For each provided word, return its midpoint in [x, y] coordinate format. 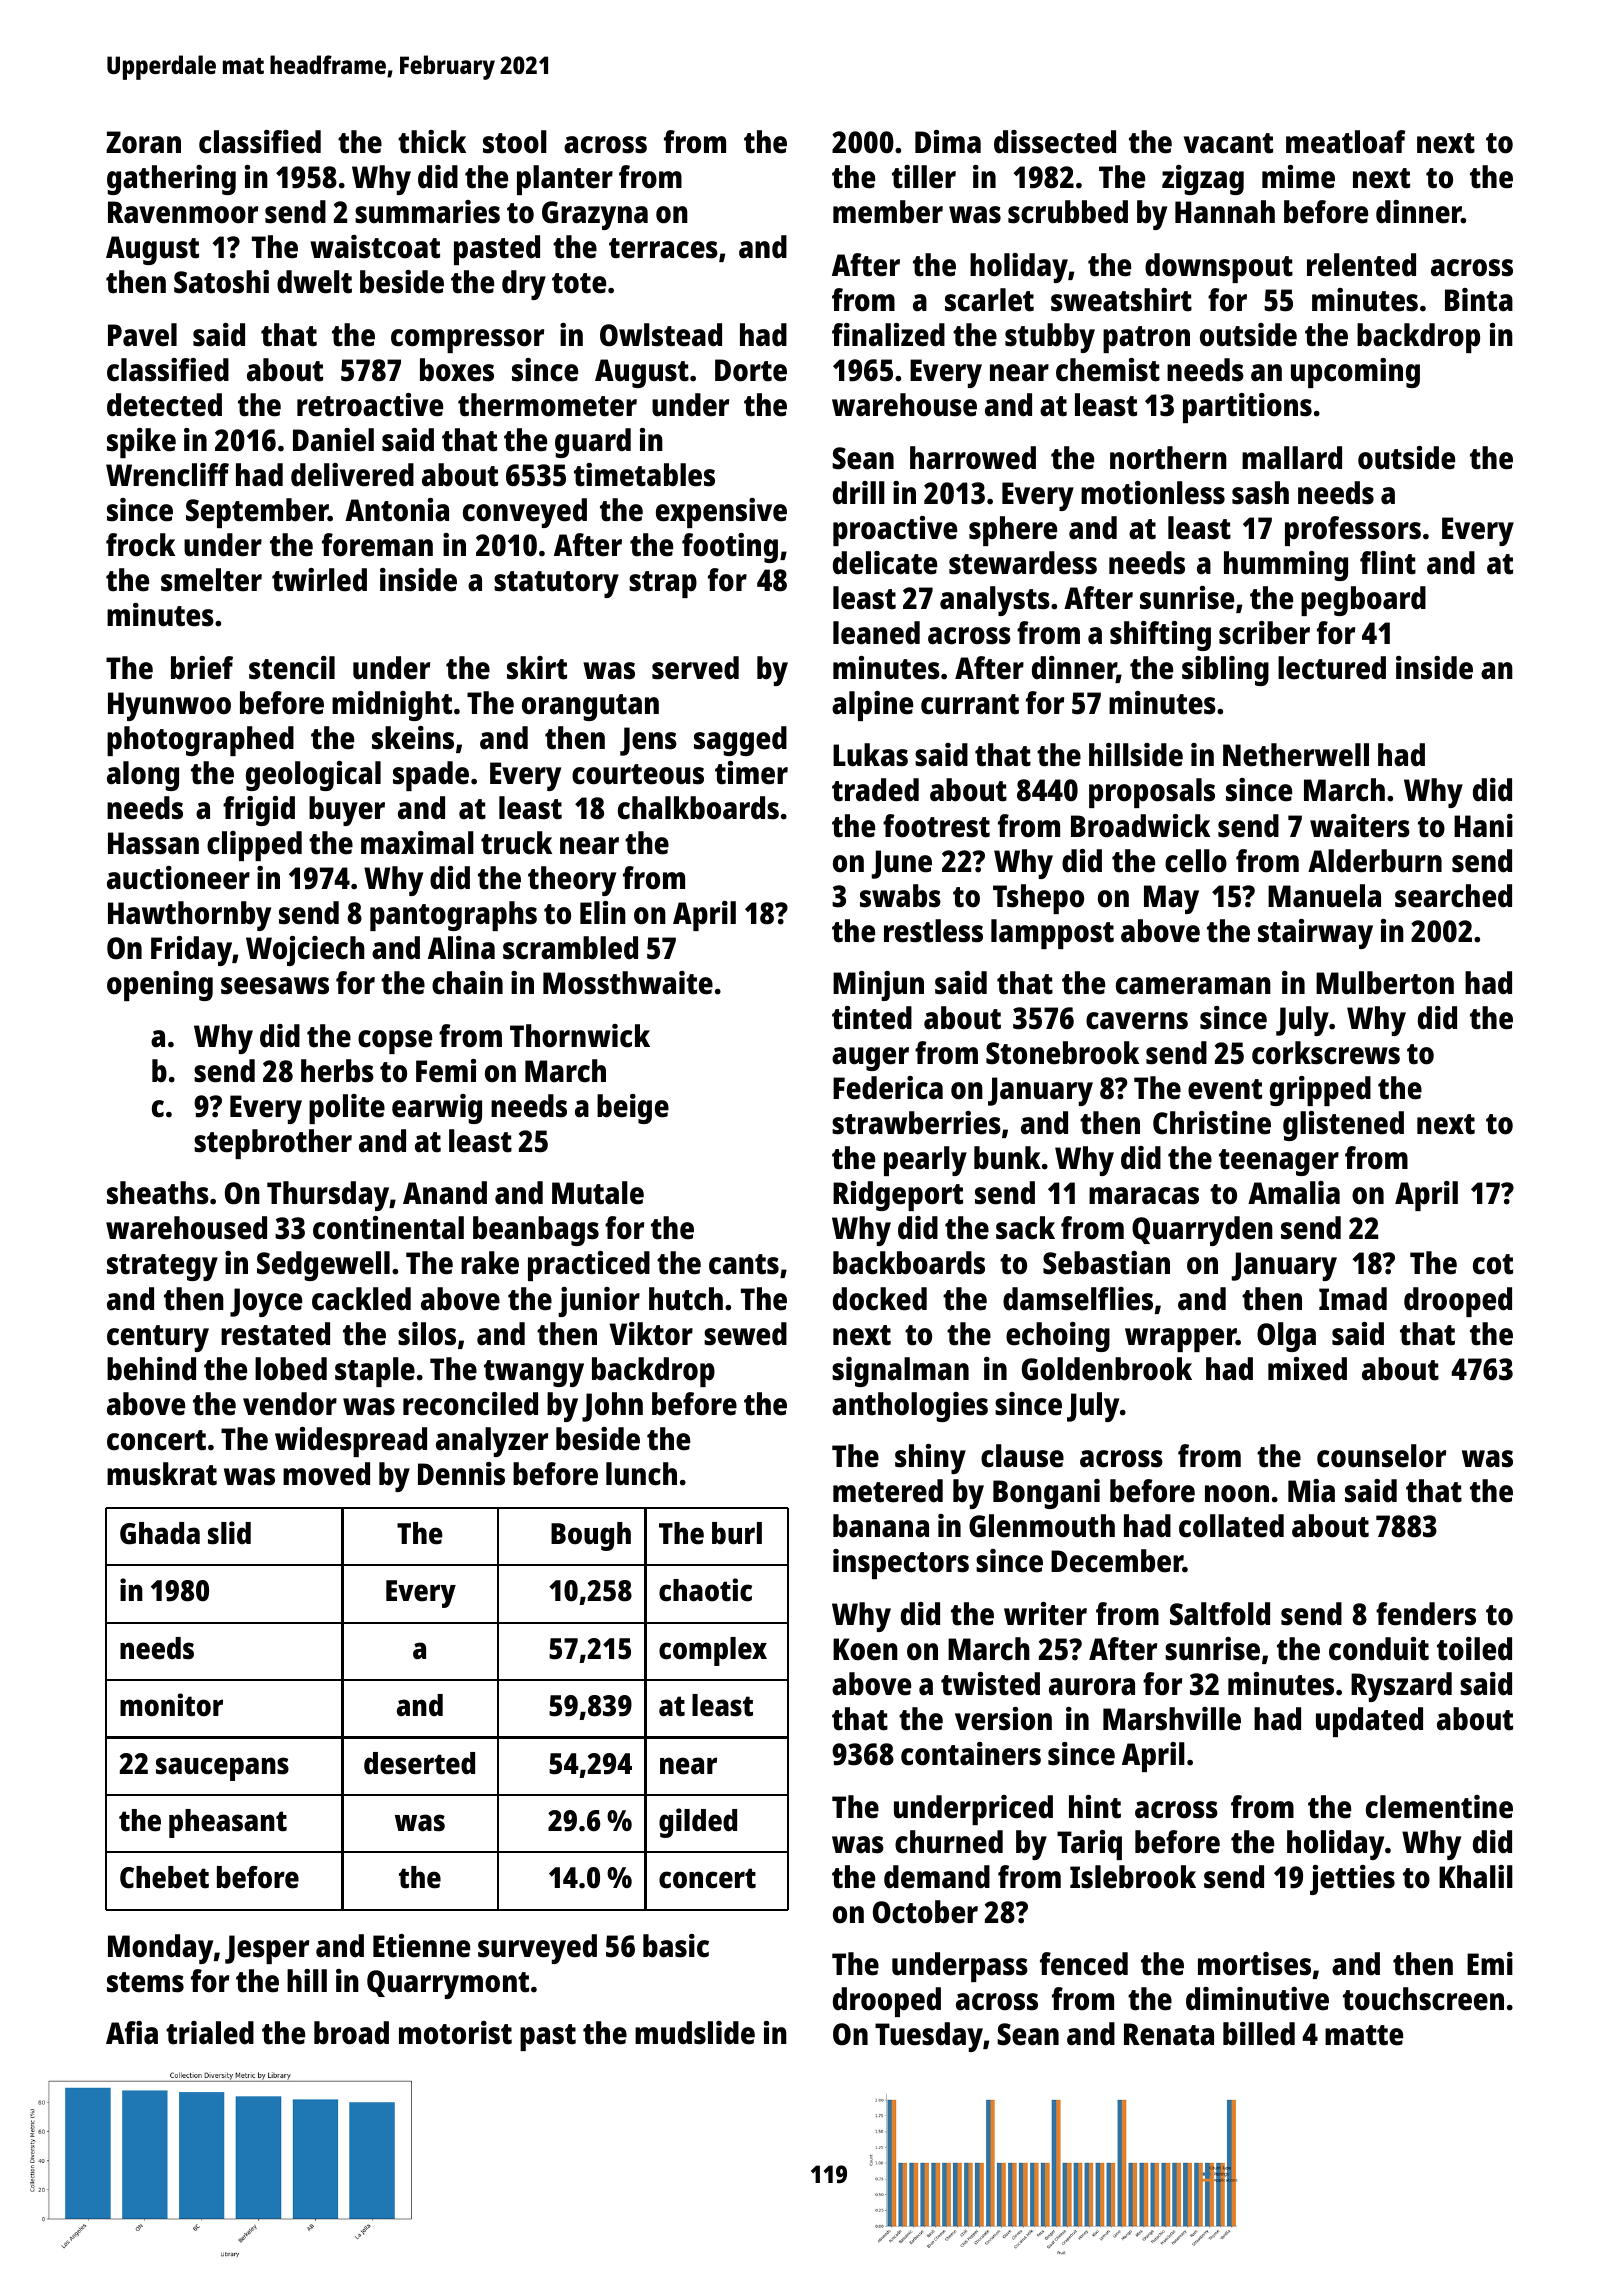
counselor [1381, 1456]
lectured [1332, 668]
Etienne [421, 1946]
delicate [885, 563]
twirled [319, 580]
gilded [698, 1823]
